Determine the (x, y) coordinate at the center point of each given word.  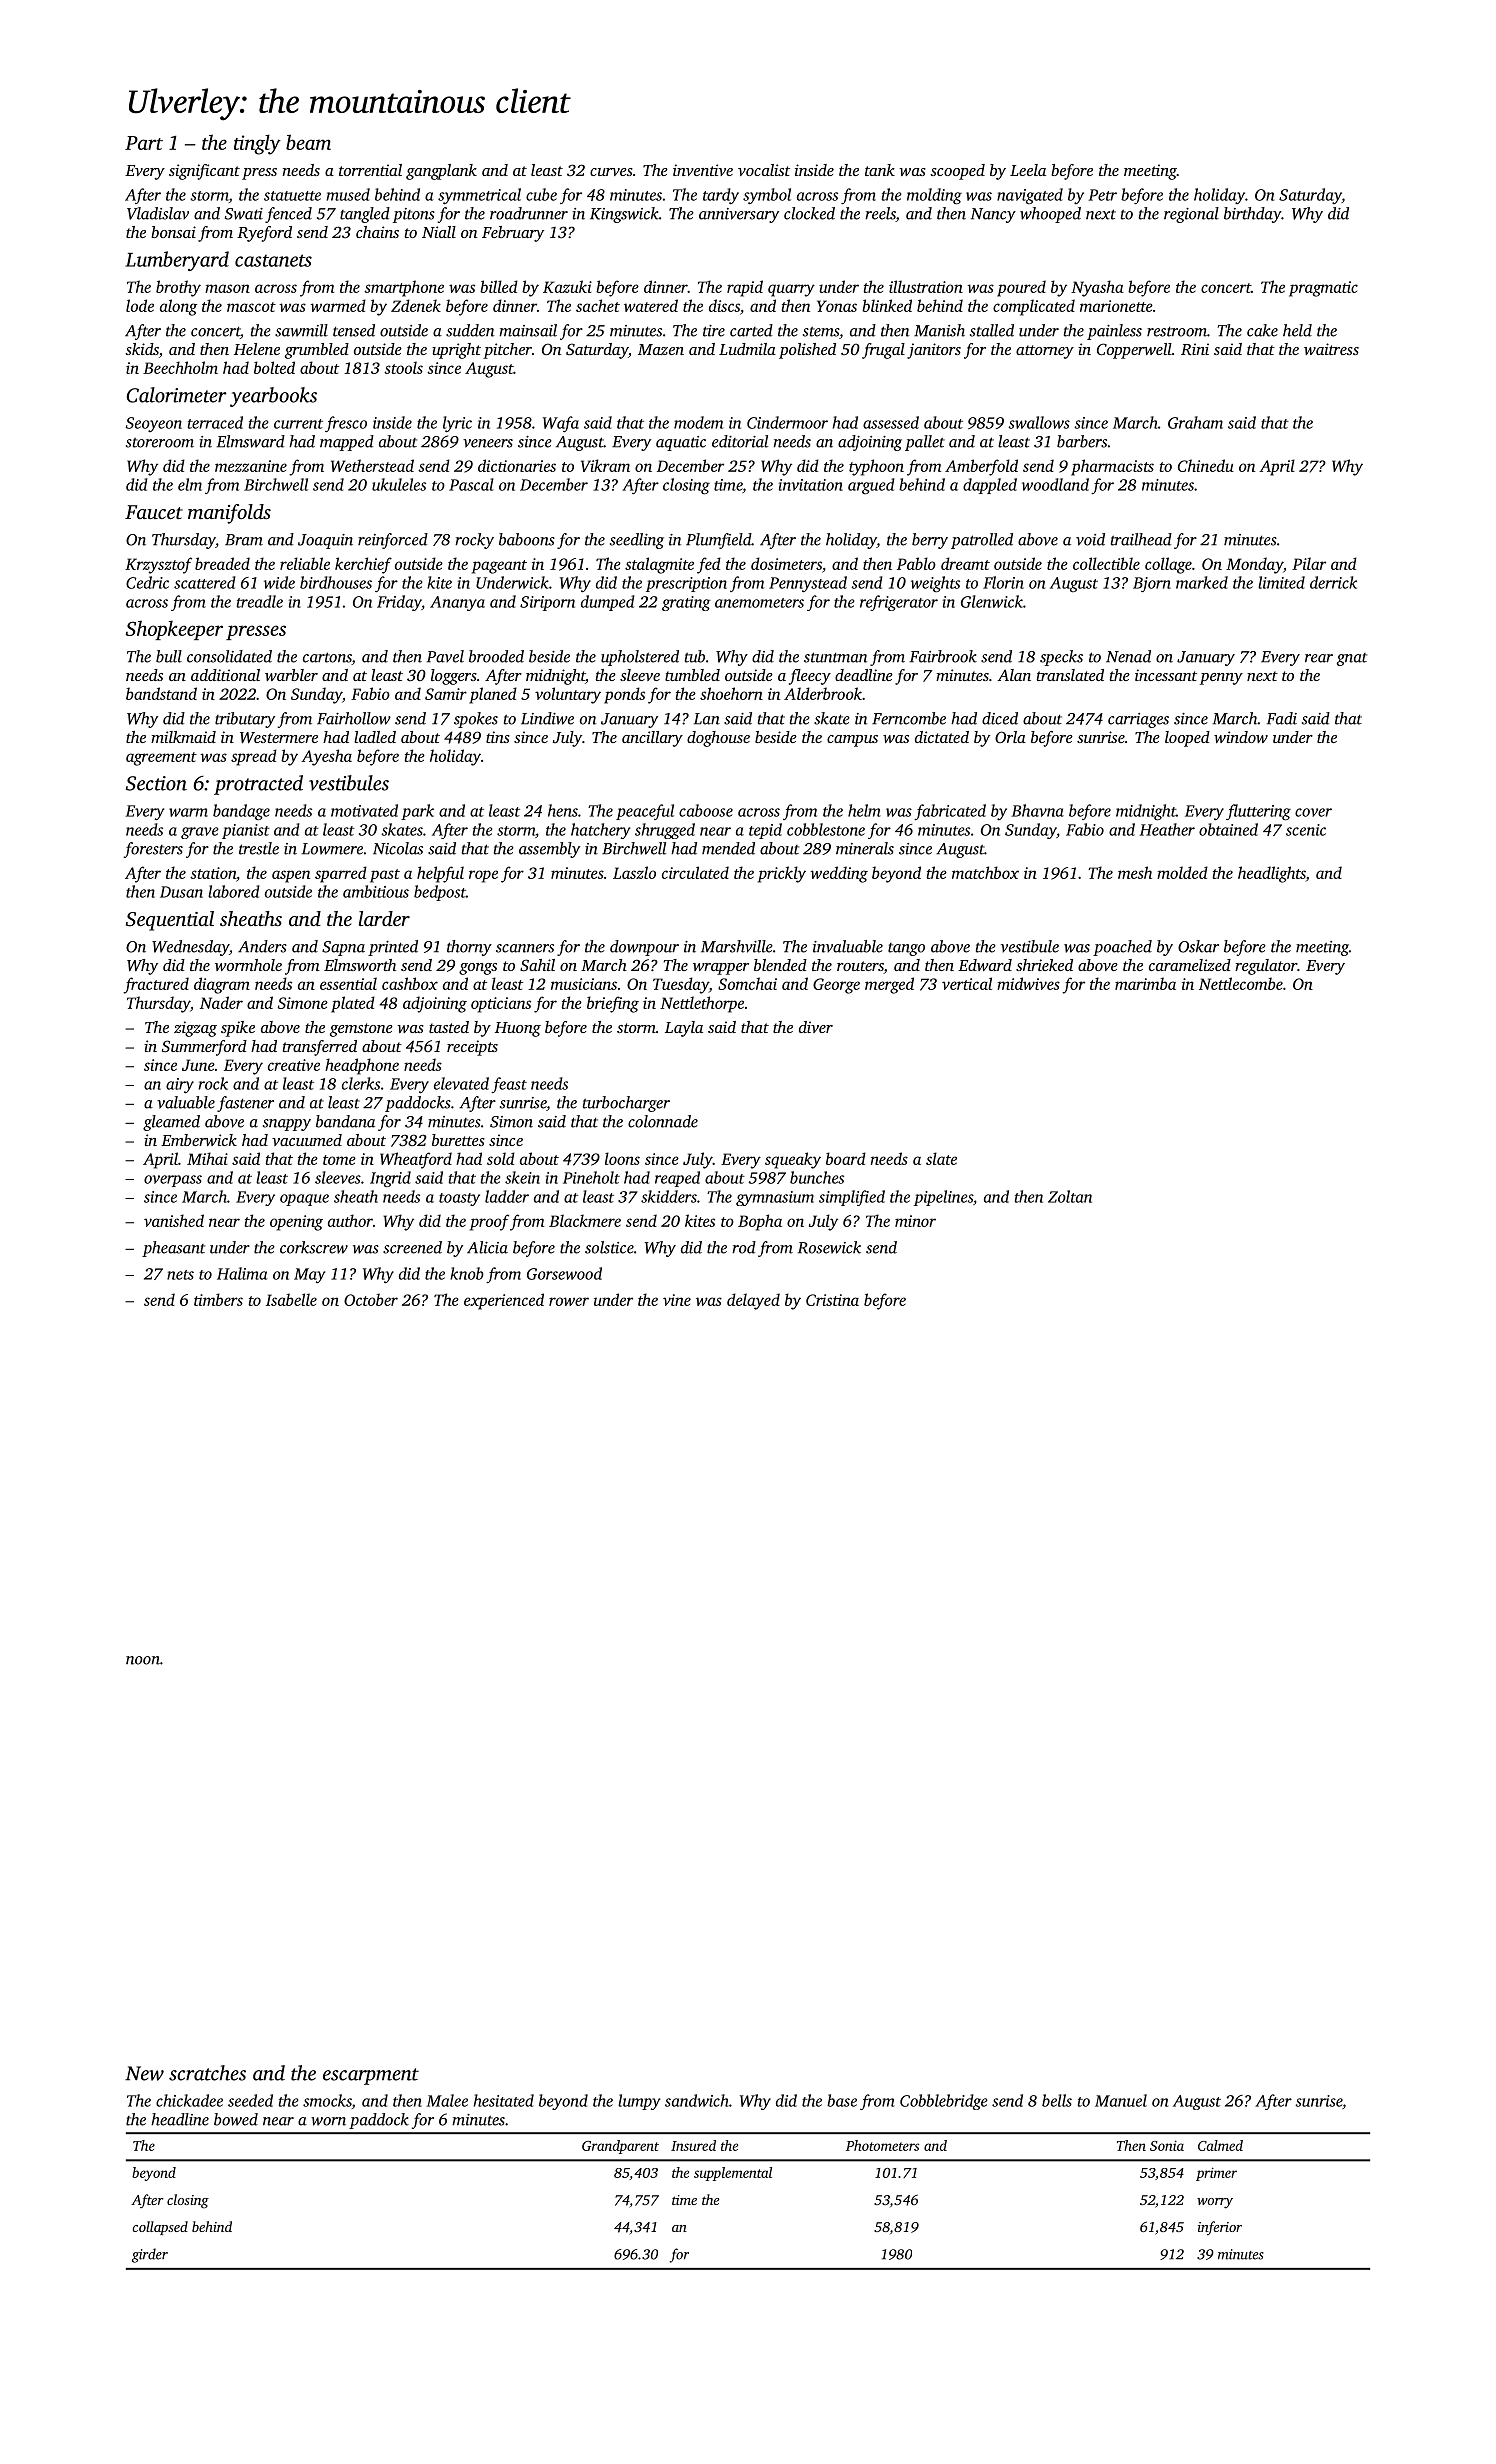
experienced (504, 1301)
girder (150, 2255)
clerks (361, 1083)
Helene (257, 349)
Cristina (832, 1300)
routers (860, 967)
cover (1313, 812)
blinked (887, 305)
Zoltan (1070, 1196)
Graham (1195, 422)
